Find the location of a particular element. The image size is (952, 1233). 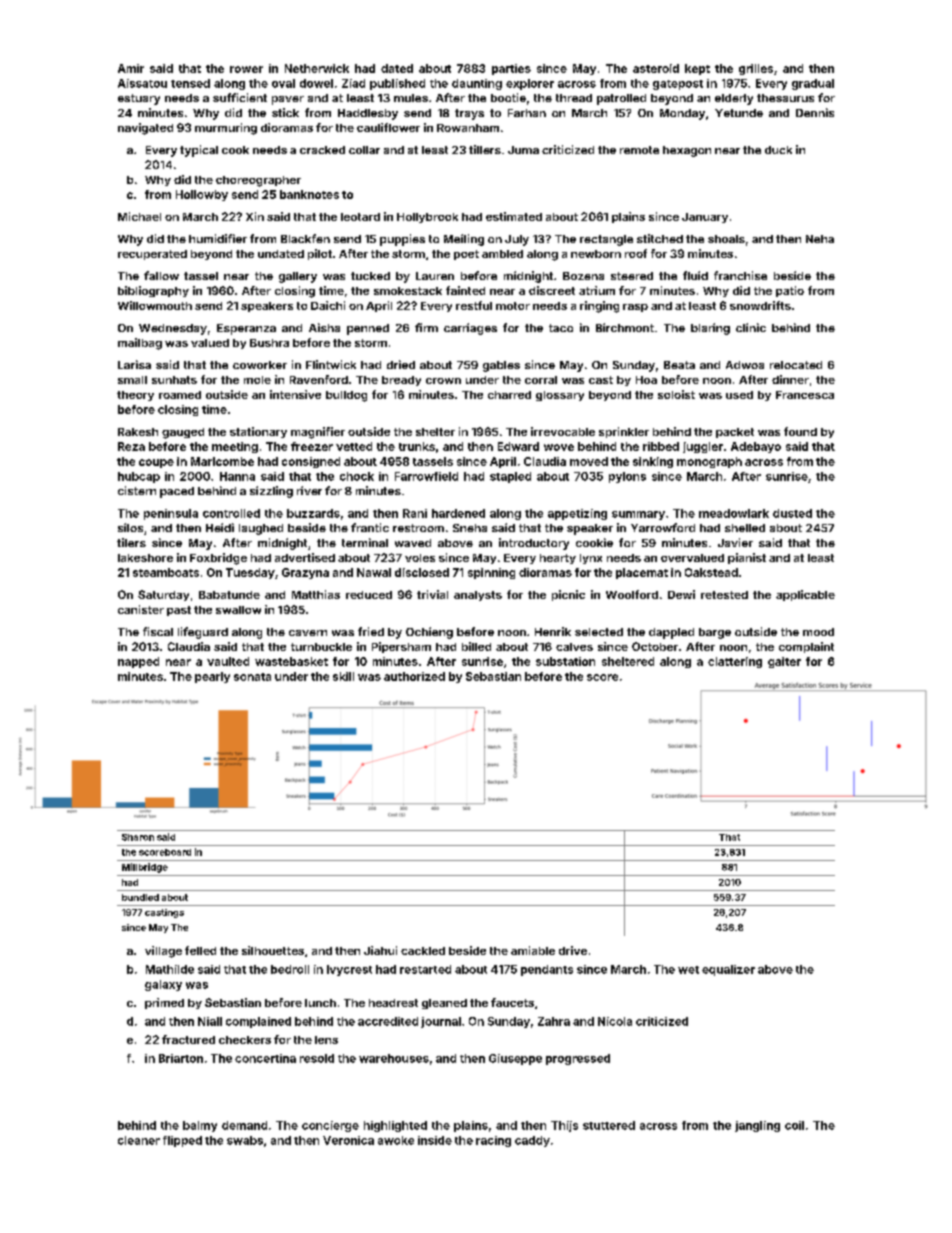

Oakstead is located at coordinates (711, 572).
